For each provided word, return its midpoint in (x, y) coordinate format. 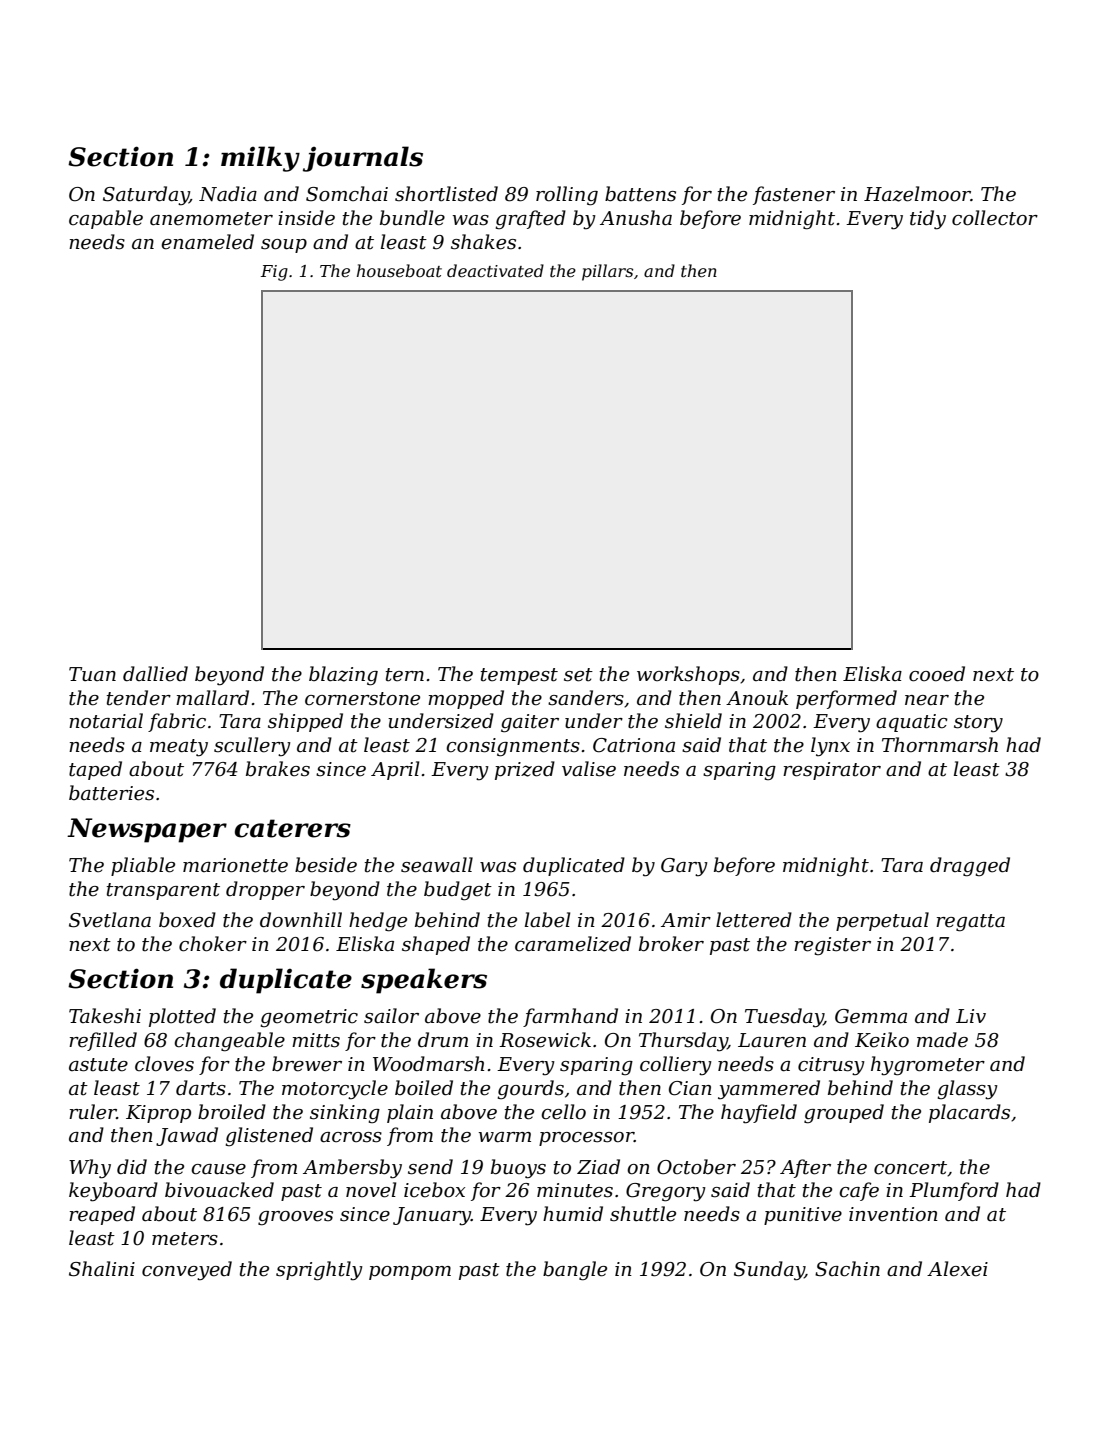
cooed (937, 674)
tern (404, 675)
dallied (155, 674)
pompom (410, 1273)
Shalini (102, 1269)
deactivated (495, 270)
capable (106, 219)
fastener (794, 195)
